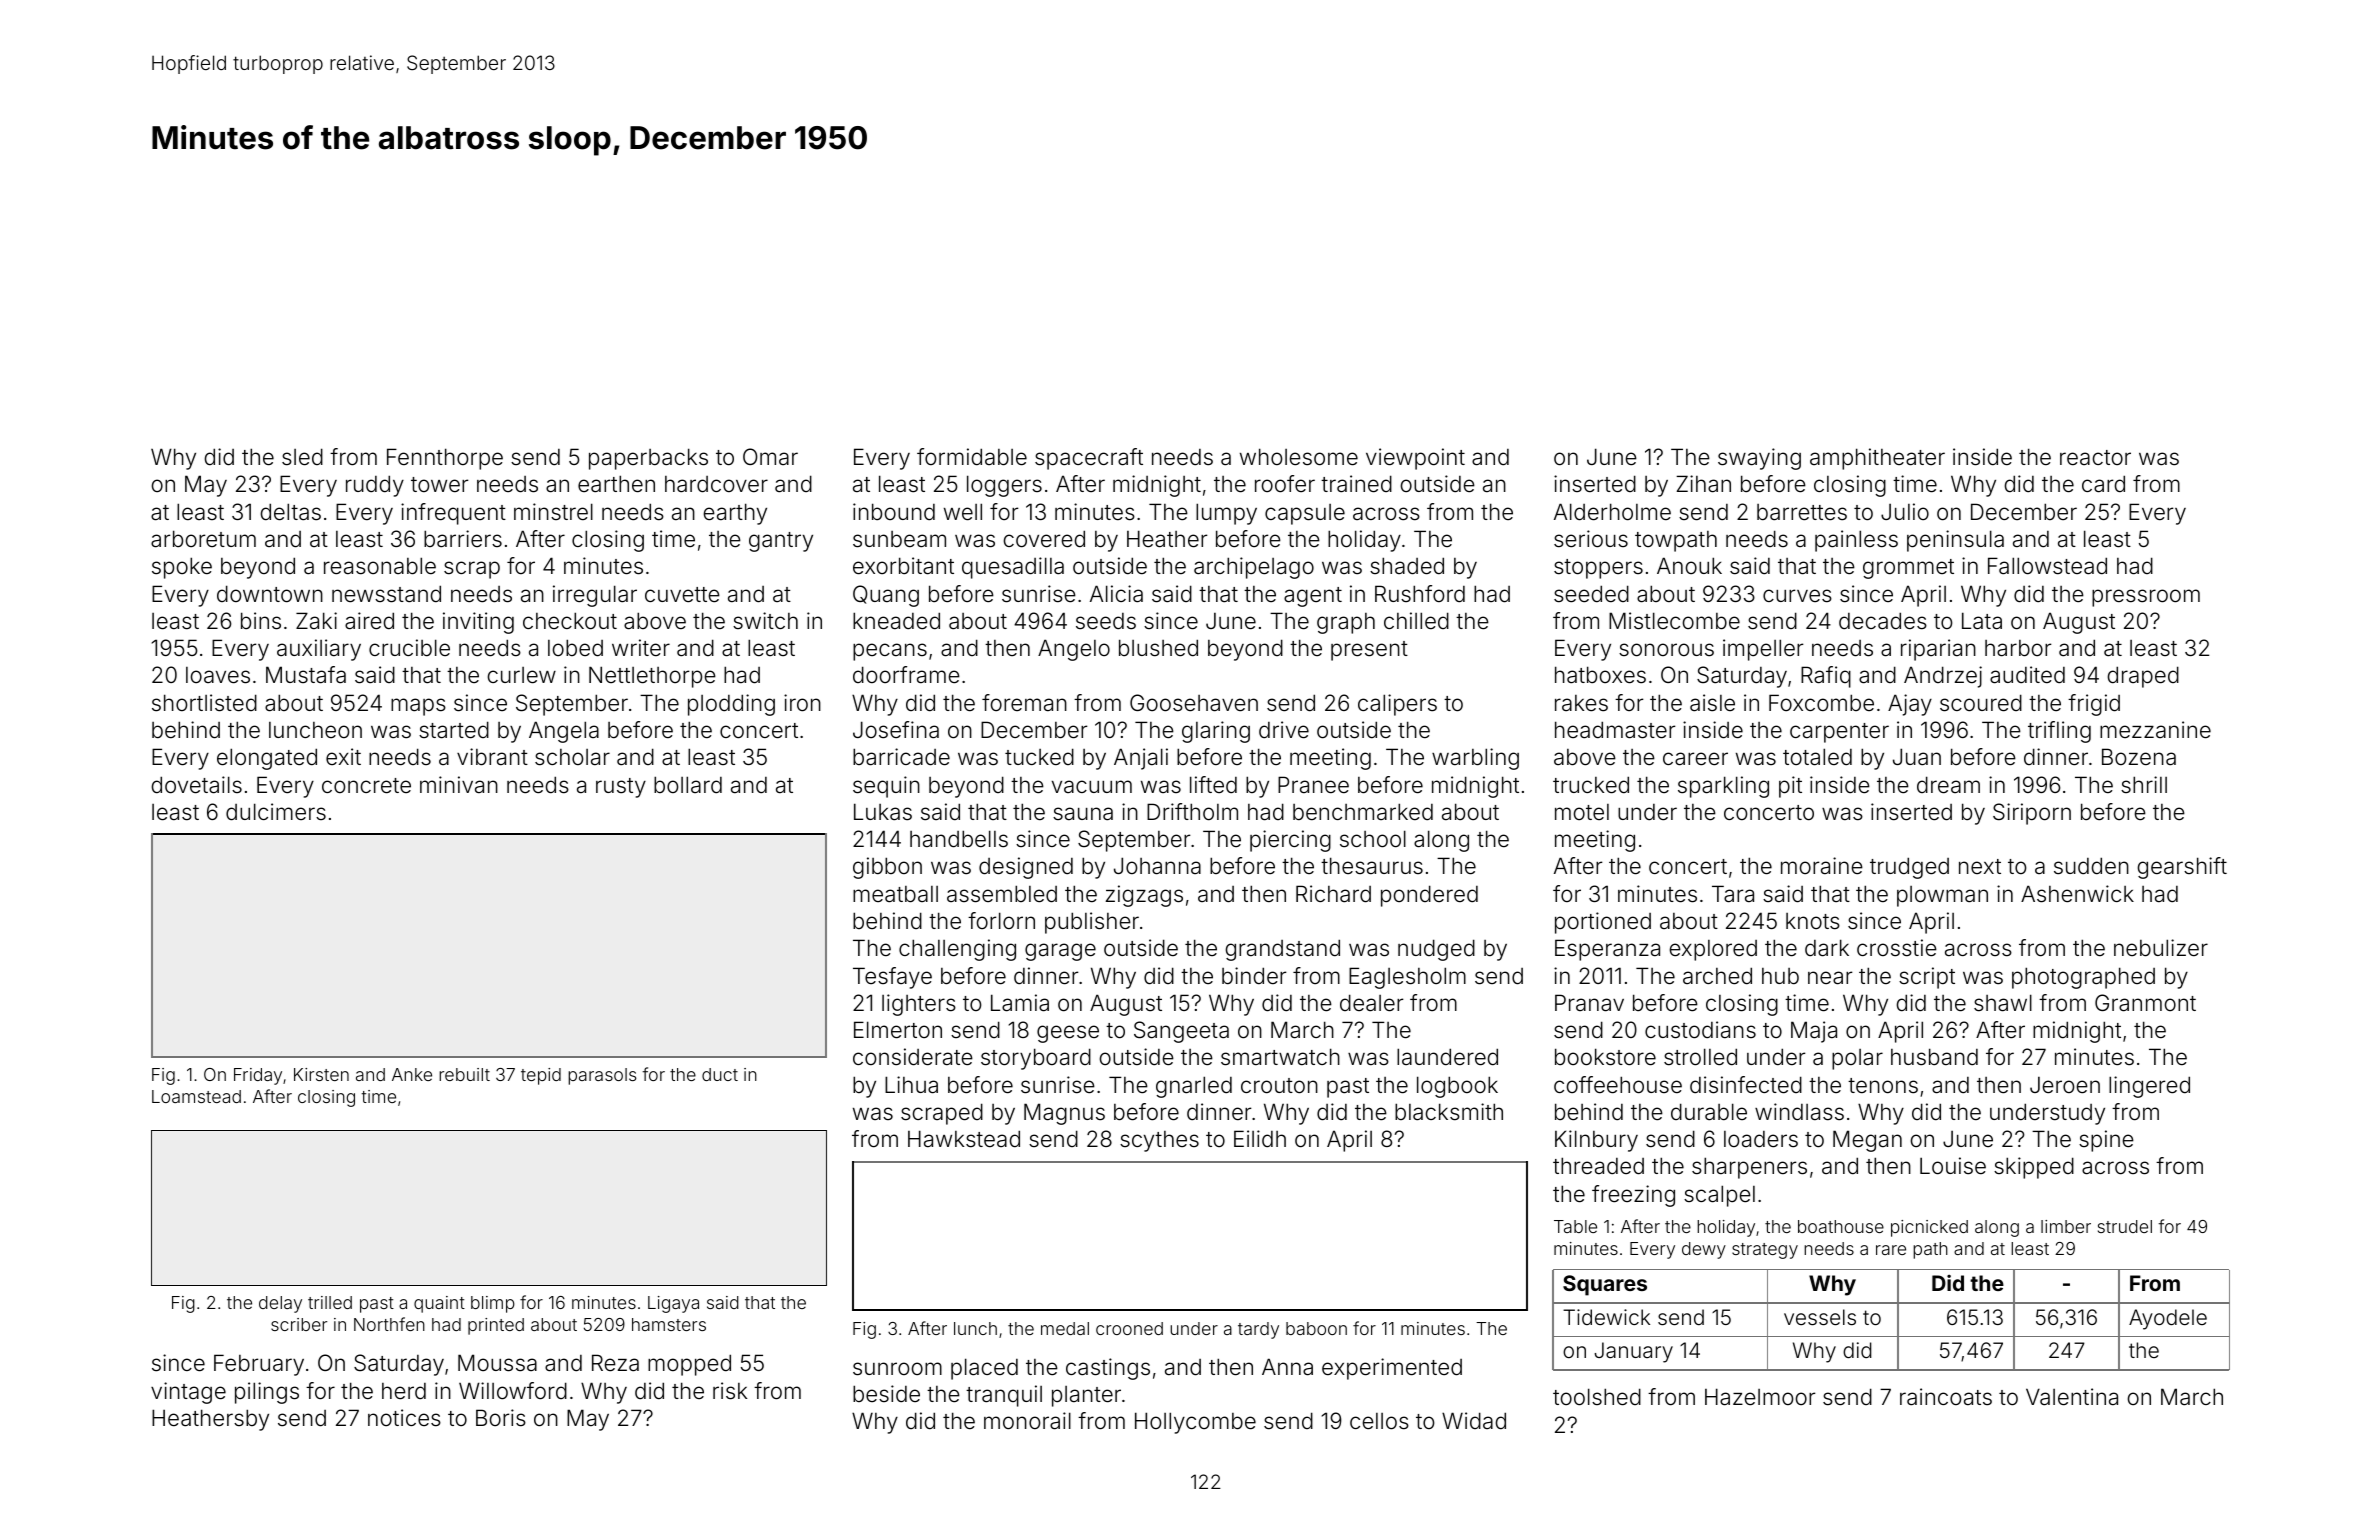  I want to click on spoke, so click(182, 568).
